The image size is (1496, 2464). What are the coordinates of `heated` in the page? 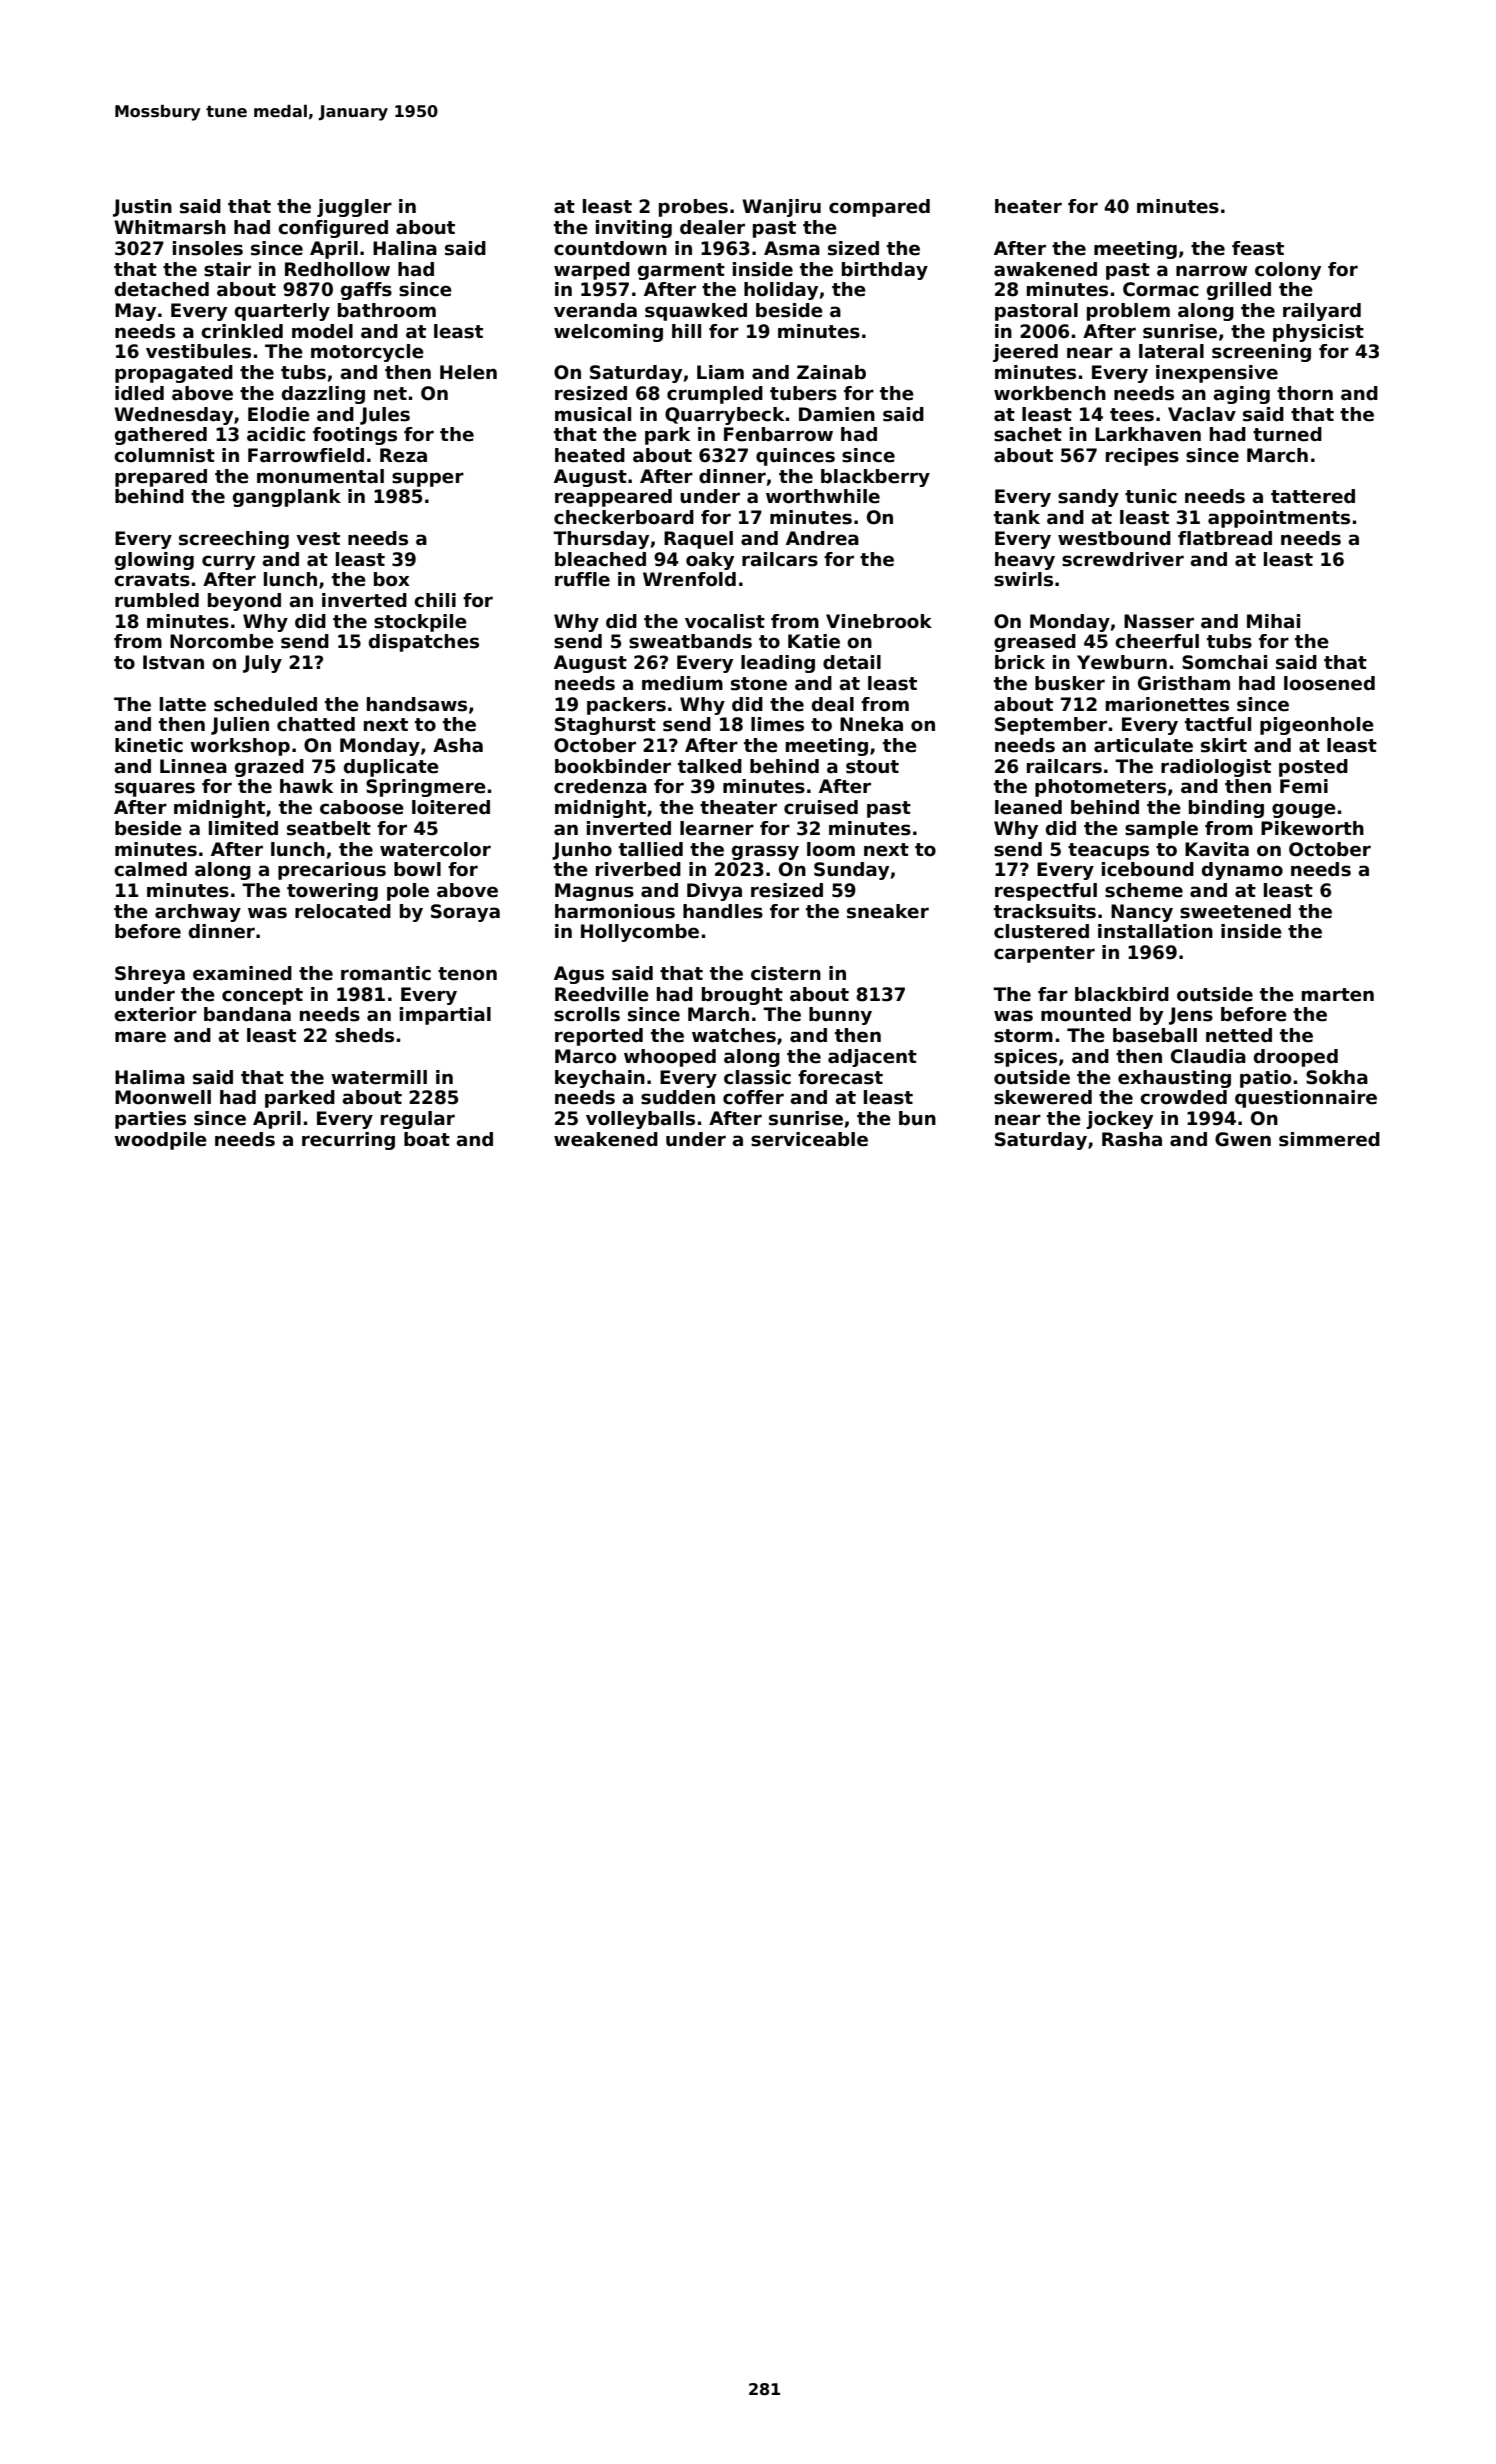 It's located at (590, 455).
